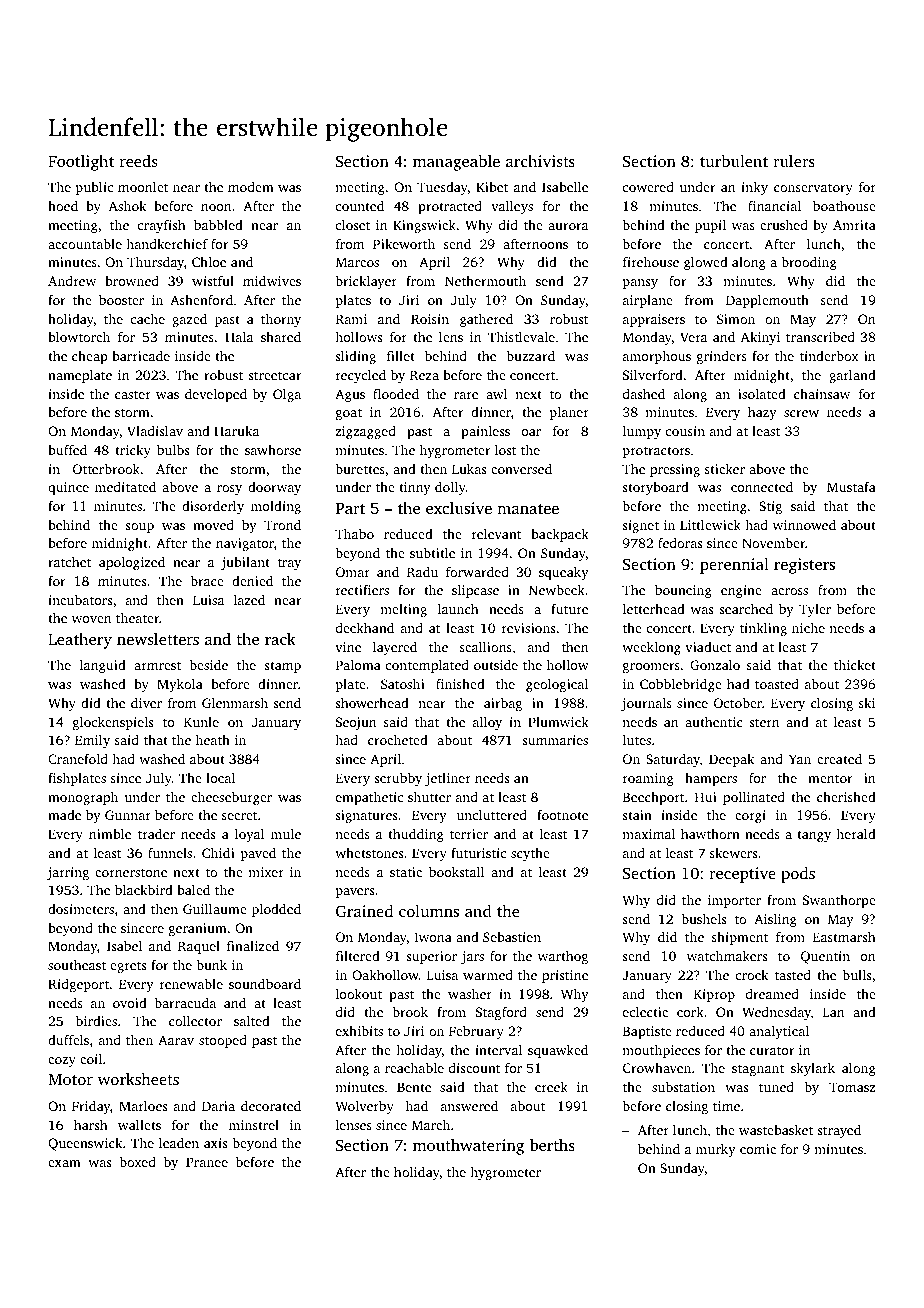  What do you see at coordinates (274, 488) in the document?
I see `doorway` at bounding box center [274, 488].
